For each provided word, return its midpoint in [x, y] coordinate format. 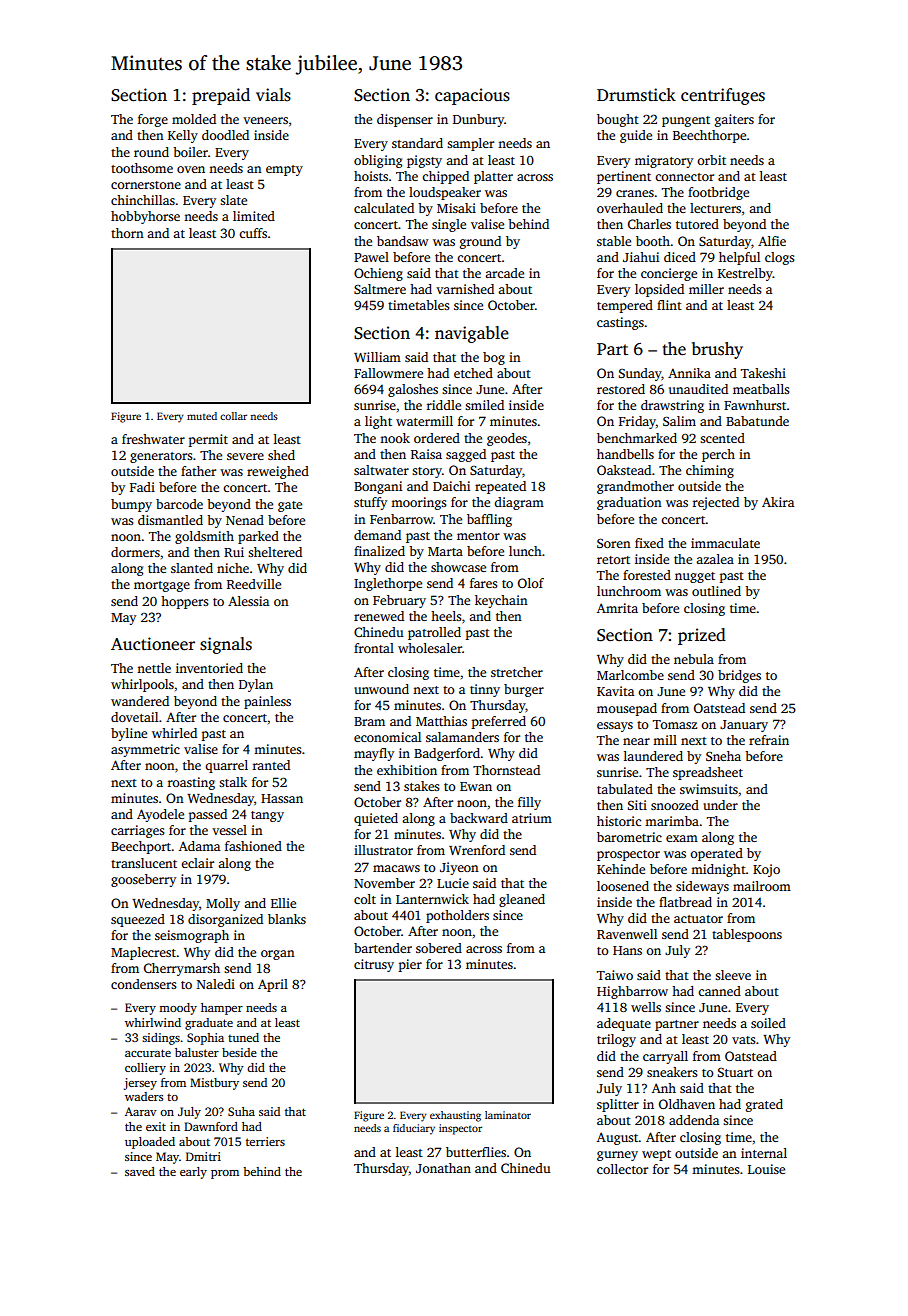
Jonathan [443, 1168]
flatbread [685, 902]
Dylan [256, 685]
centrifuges [723, 96]
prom [225, 1174]
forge [153, 120]
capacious [472, 96]
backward [479, 818]
